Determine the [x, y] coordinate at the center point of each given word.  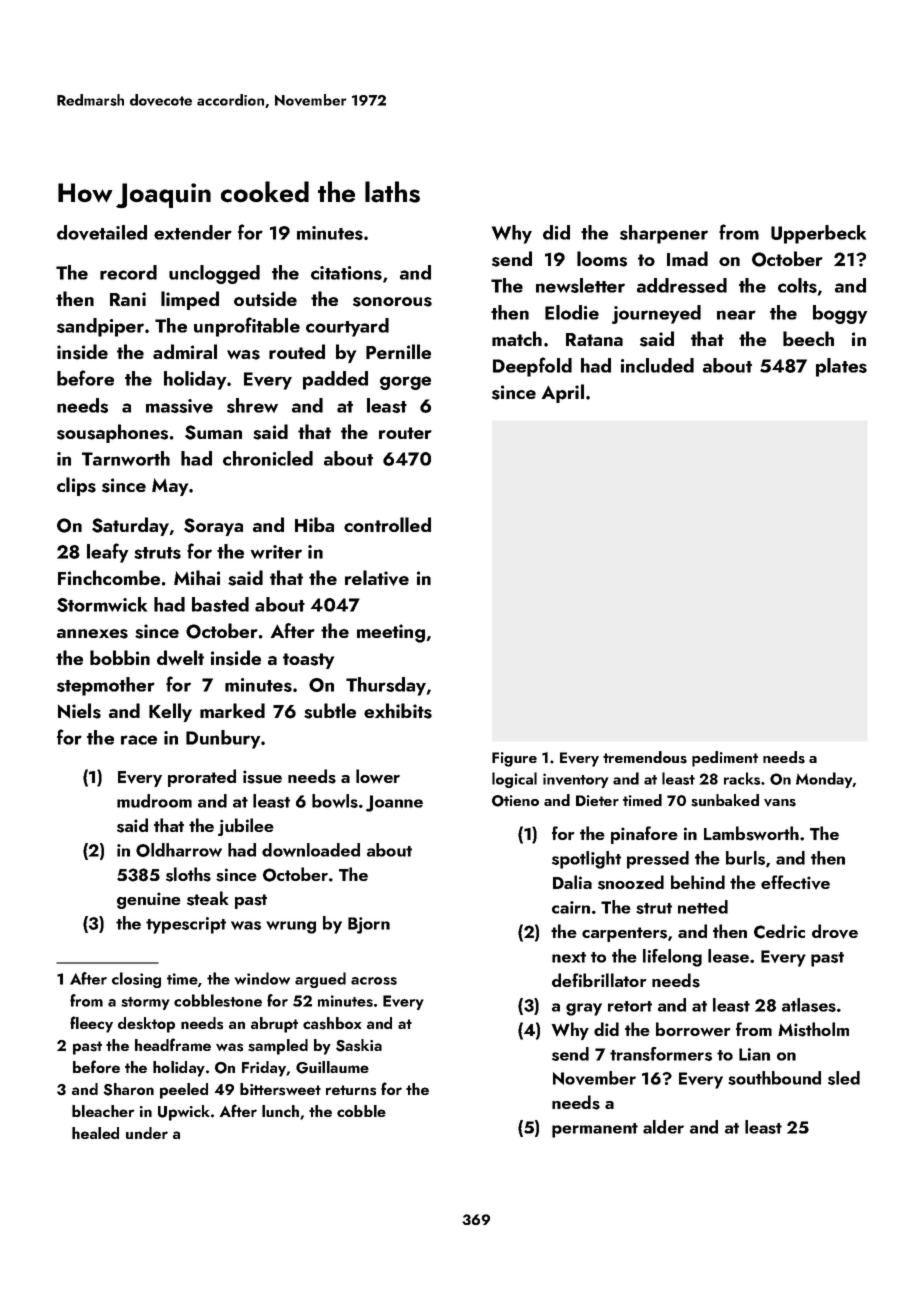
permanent [595, 1130]
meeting [391, 633]
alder [663, 1127]
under [147, 1133]
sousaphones [112, 433]
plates [841, 367]
